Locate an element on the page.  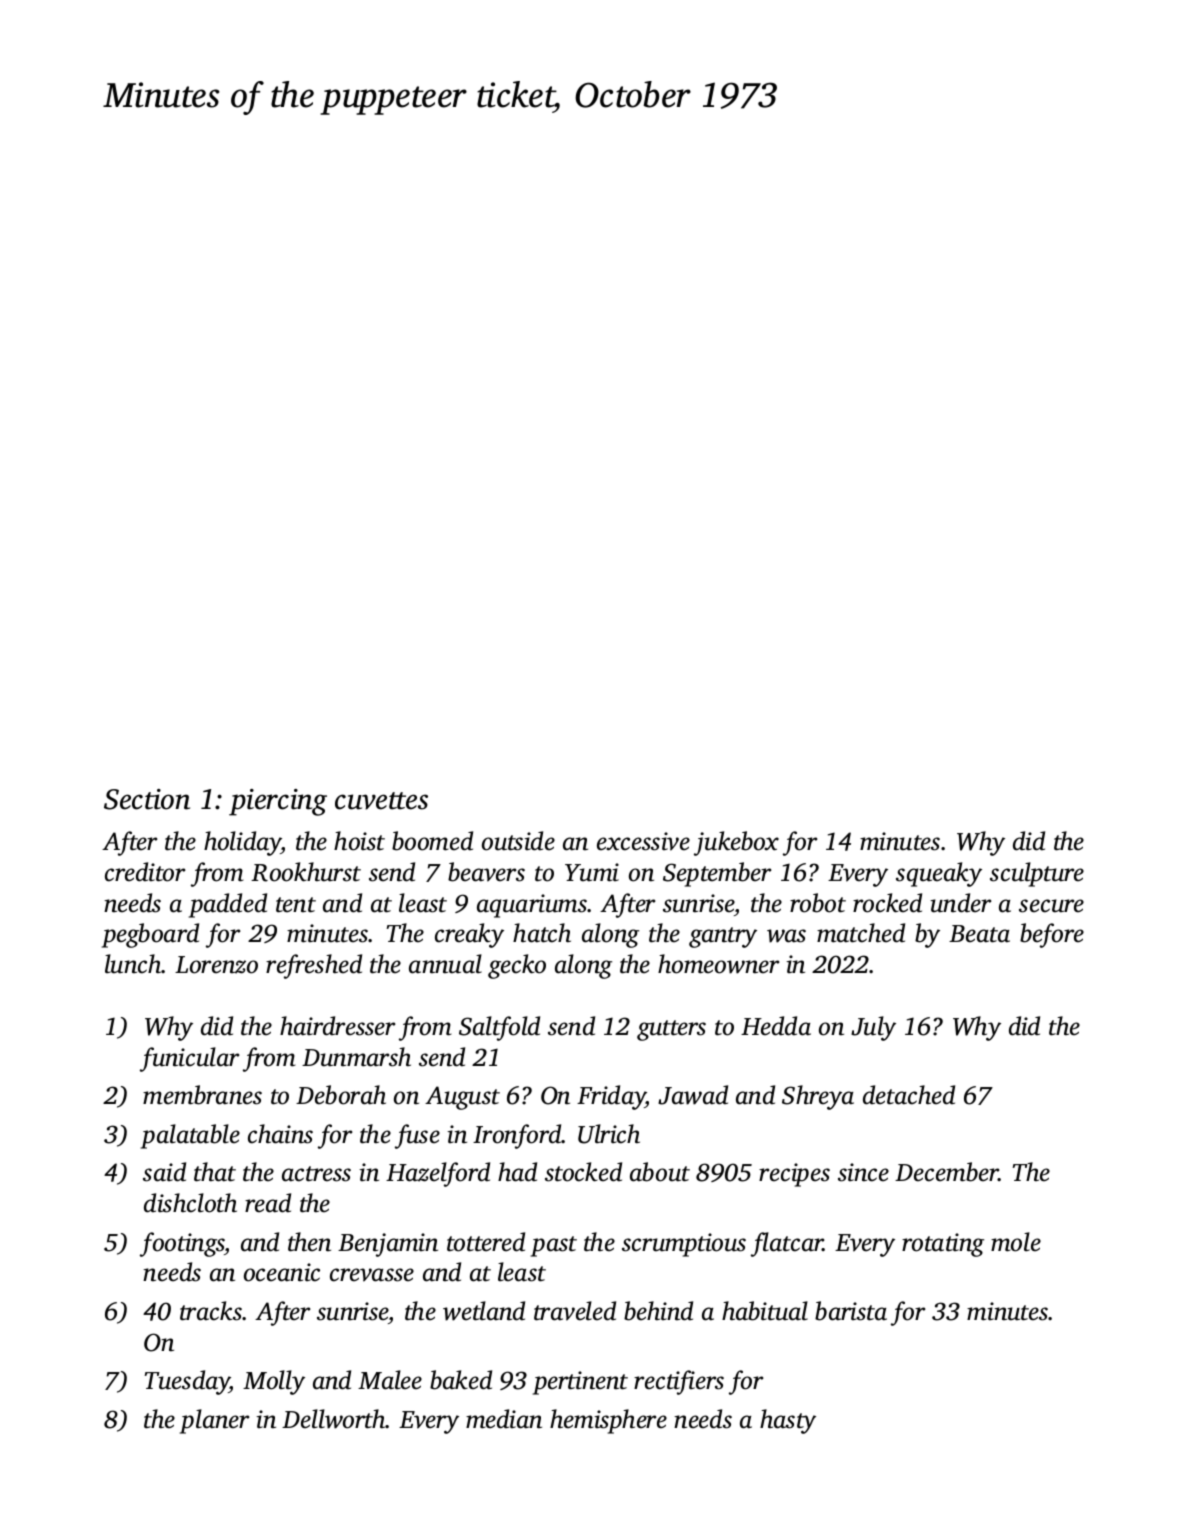
pegboard is located at coordinates (150, 935).
